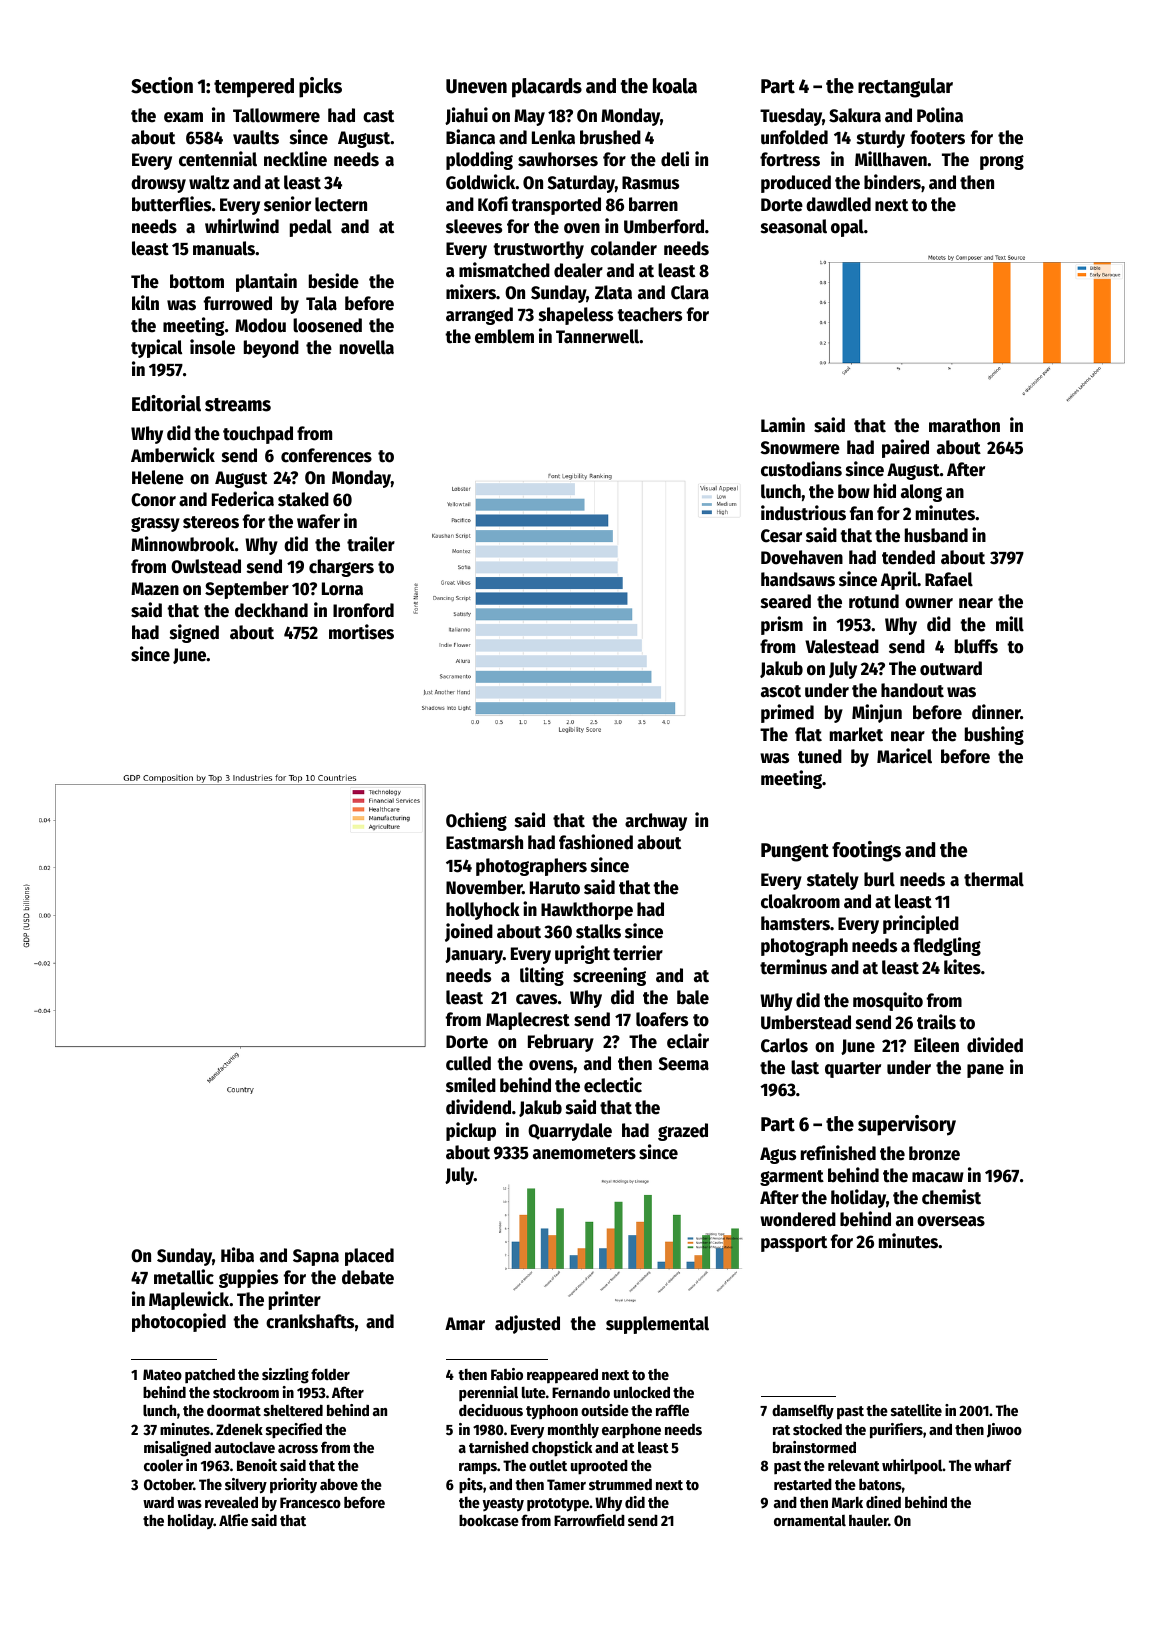 Image resolution: width=1155 pixels, height=1634 pixels. I want to click on signed, so click(194, 633).
